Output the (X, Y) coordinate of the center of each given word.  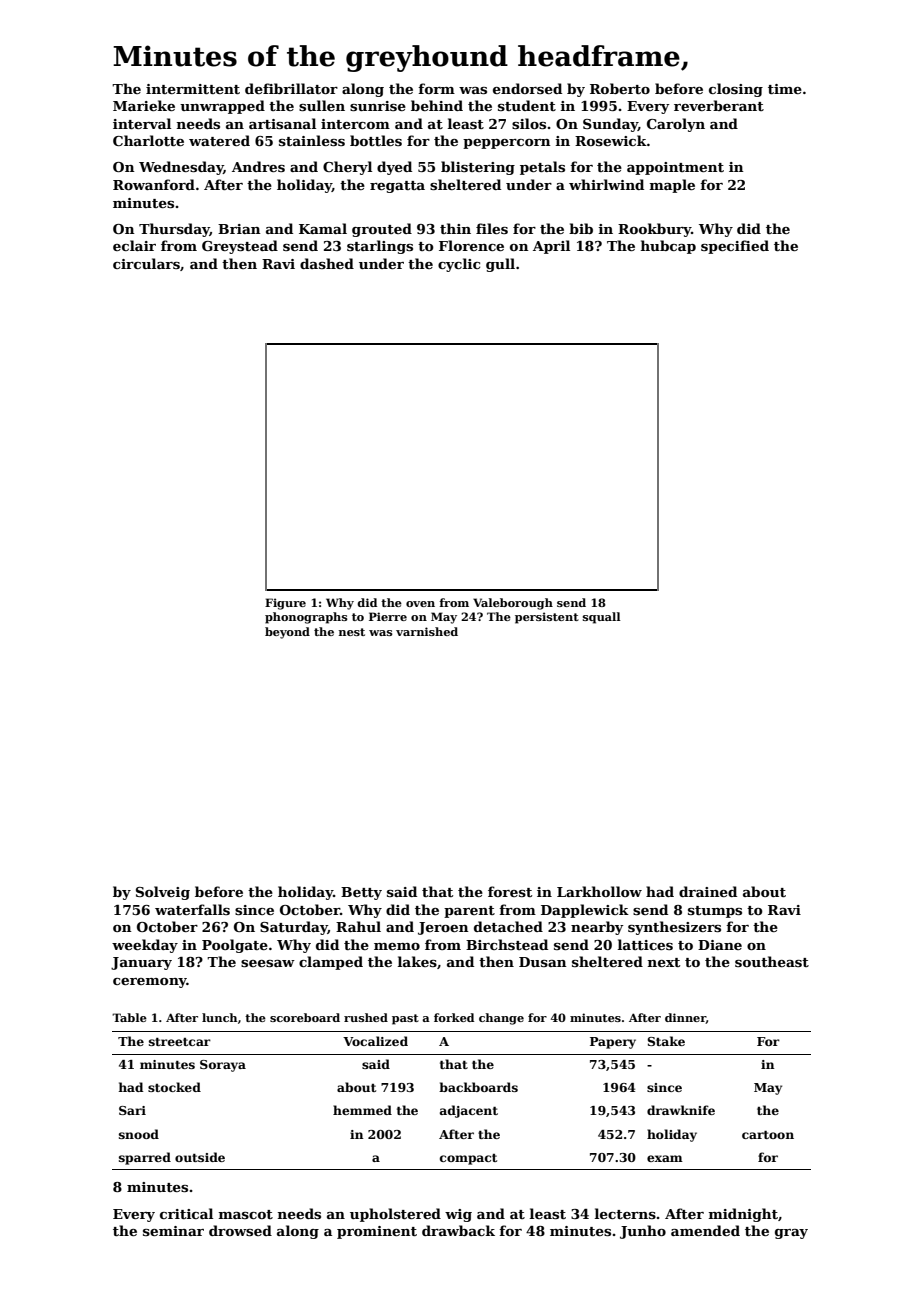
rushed (366, 1017)
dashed (327, 263)
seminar (173, 1231)
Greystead (240, 247)
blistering (478, 168)
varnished (427, 631)
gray (791, 1234)
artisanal (282, 123)
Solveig (163, 893)
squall (602, 618)
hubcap (668, 247)
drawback (458, 1230)
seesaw (268, 963)
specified (735, 247)
